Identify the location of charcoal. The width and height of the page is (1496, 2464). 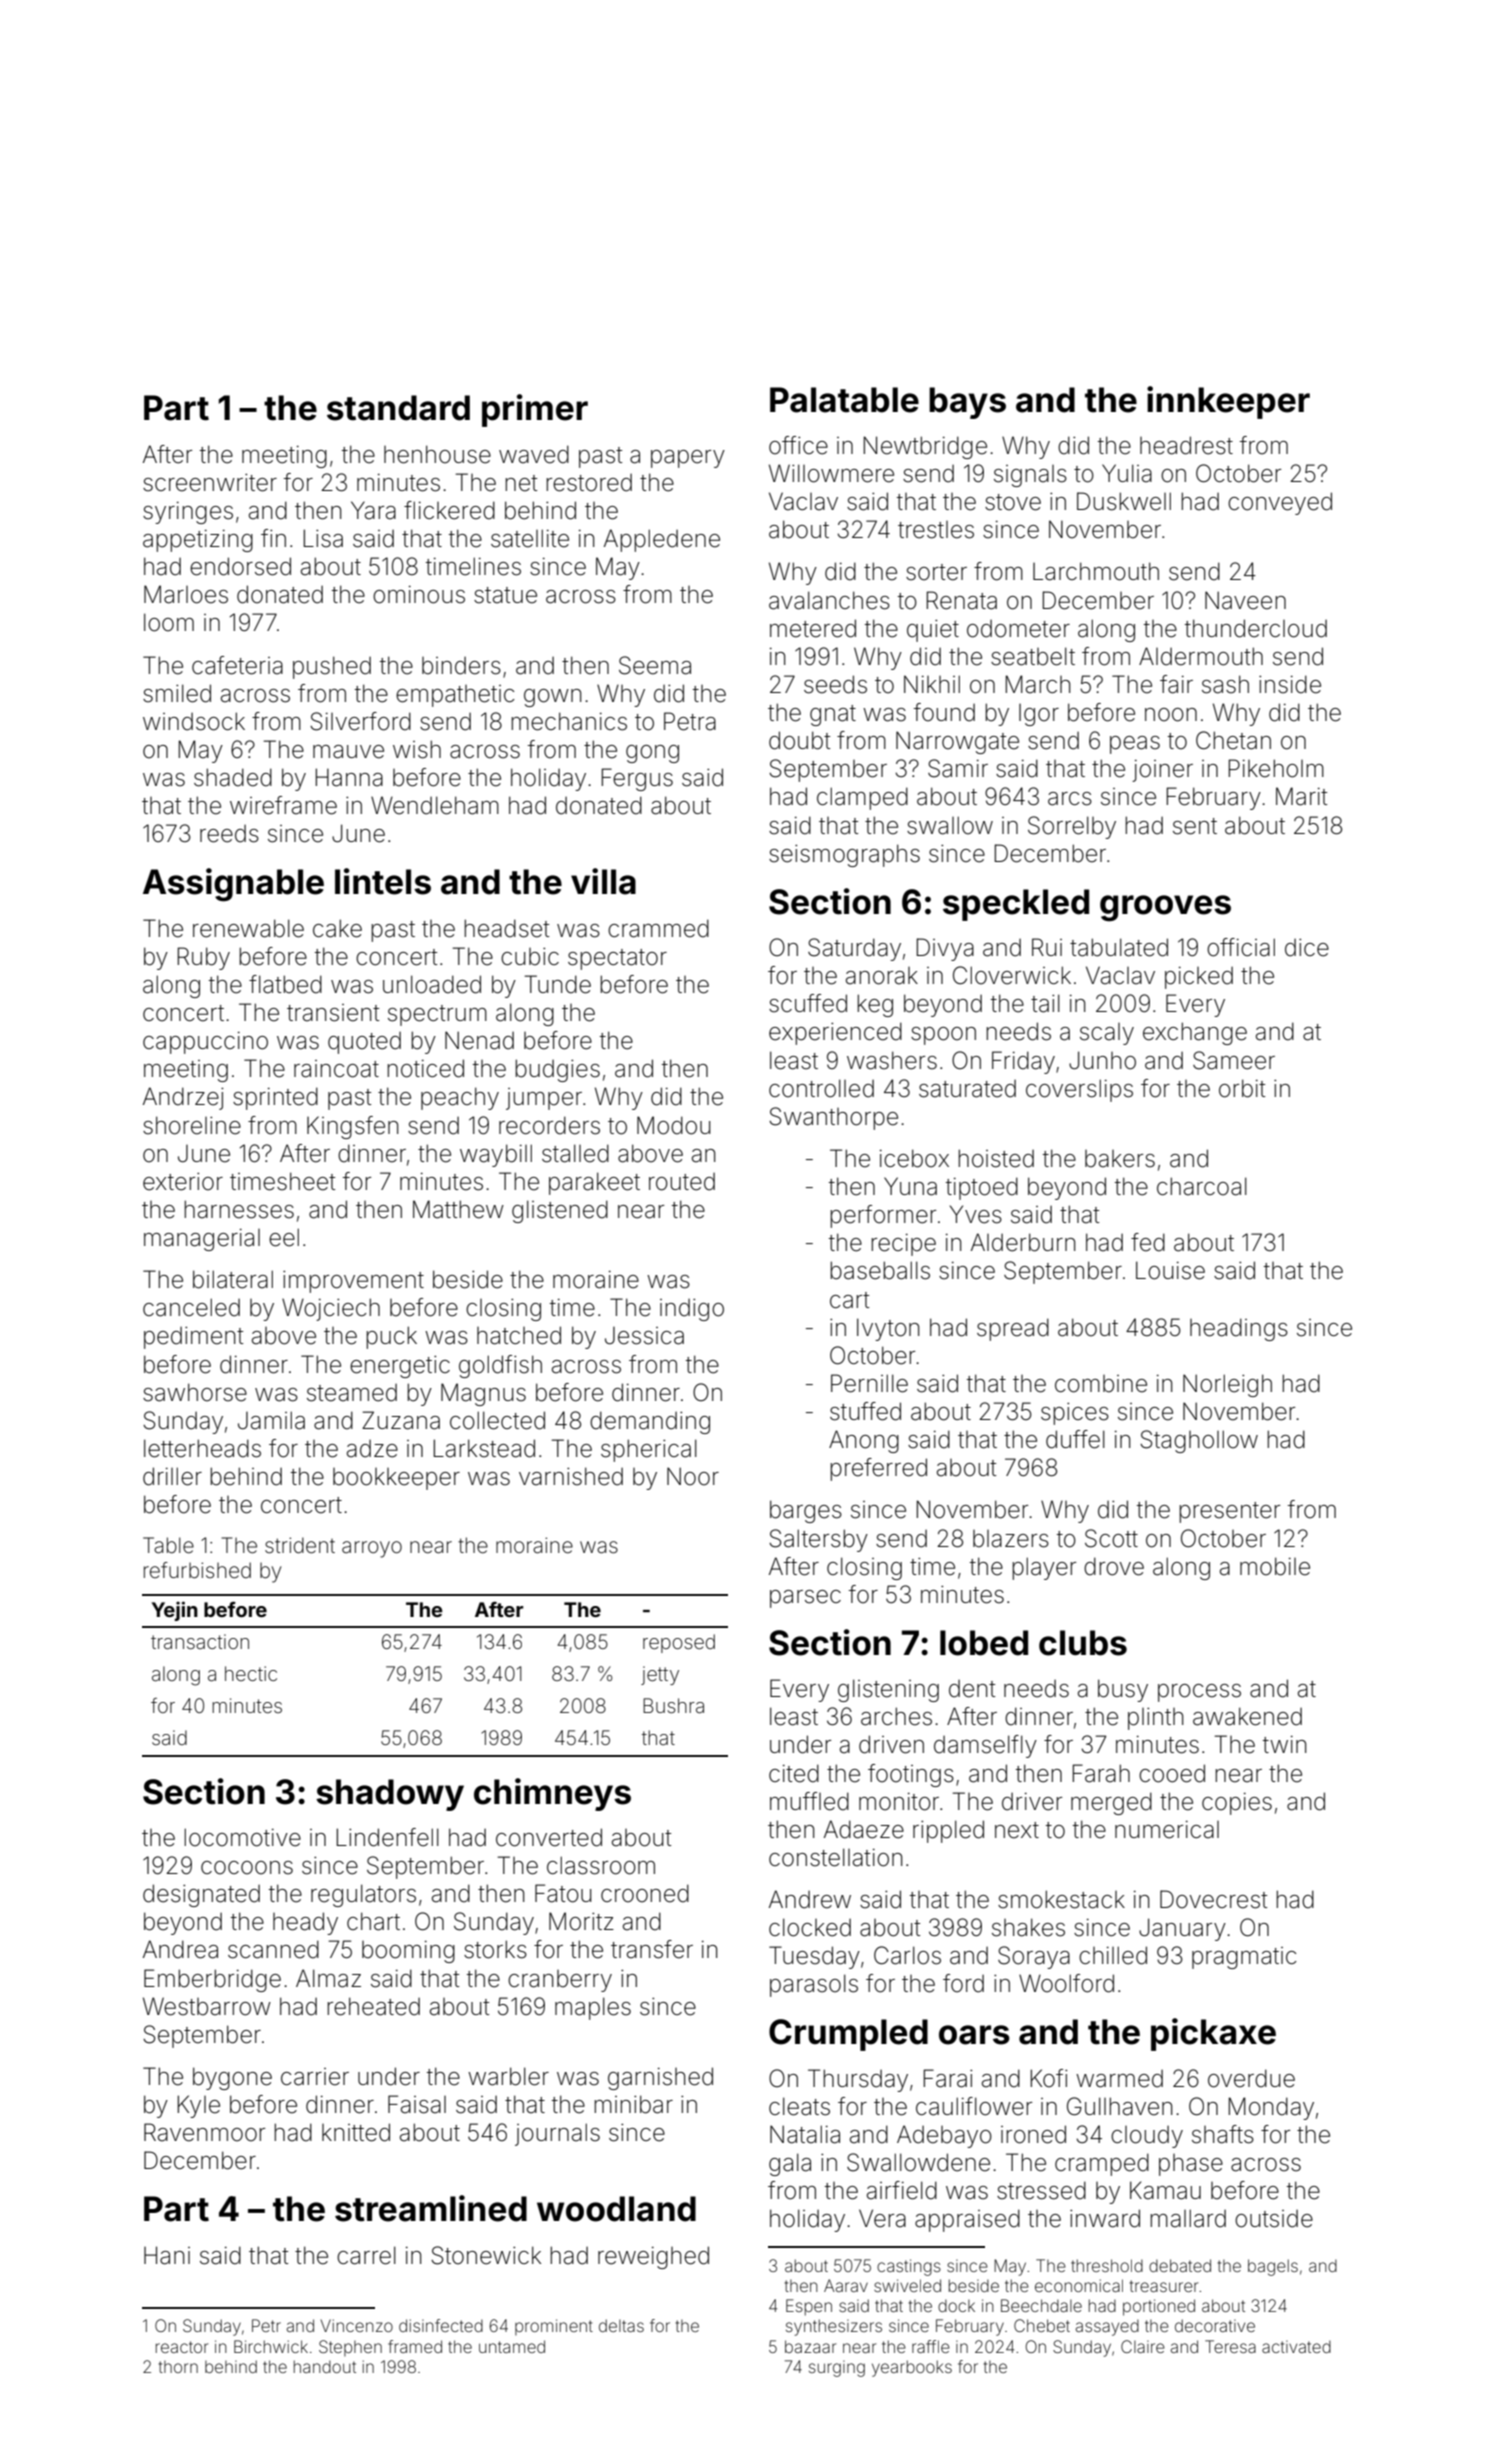
(1202, 1186).
